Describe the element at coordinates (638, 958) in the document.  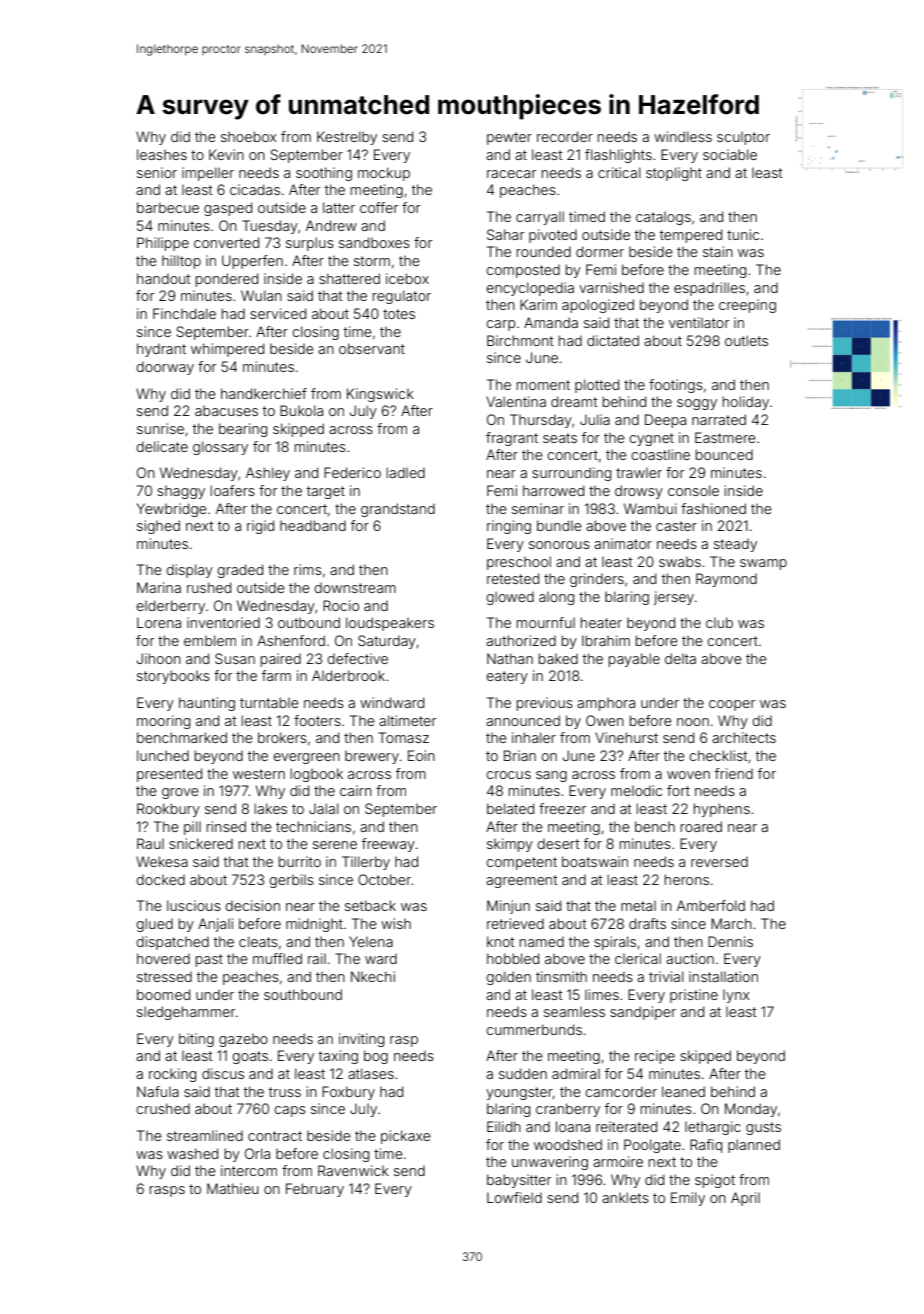
I see `clerical` at that location.
